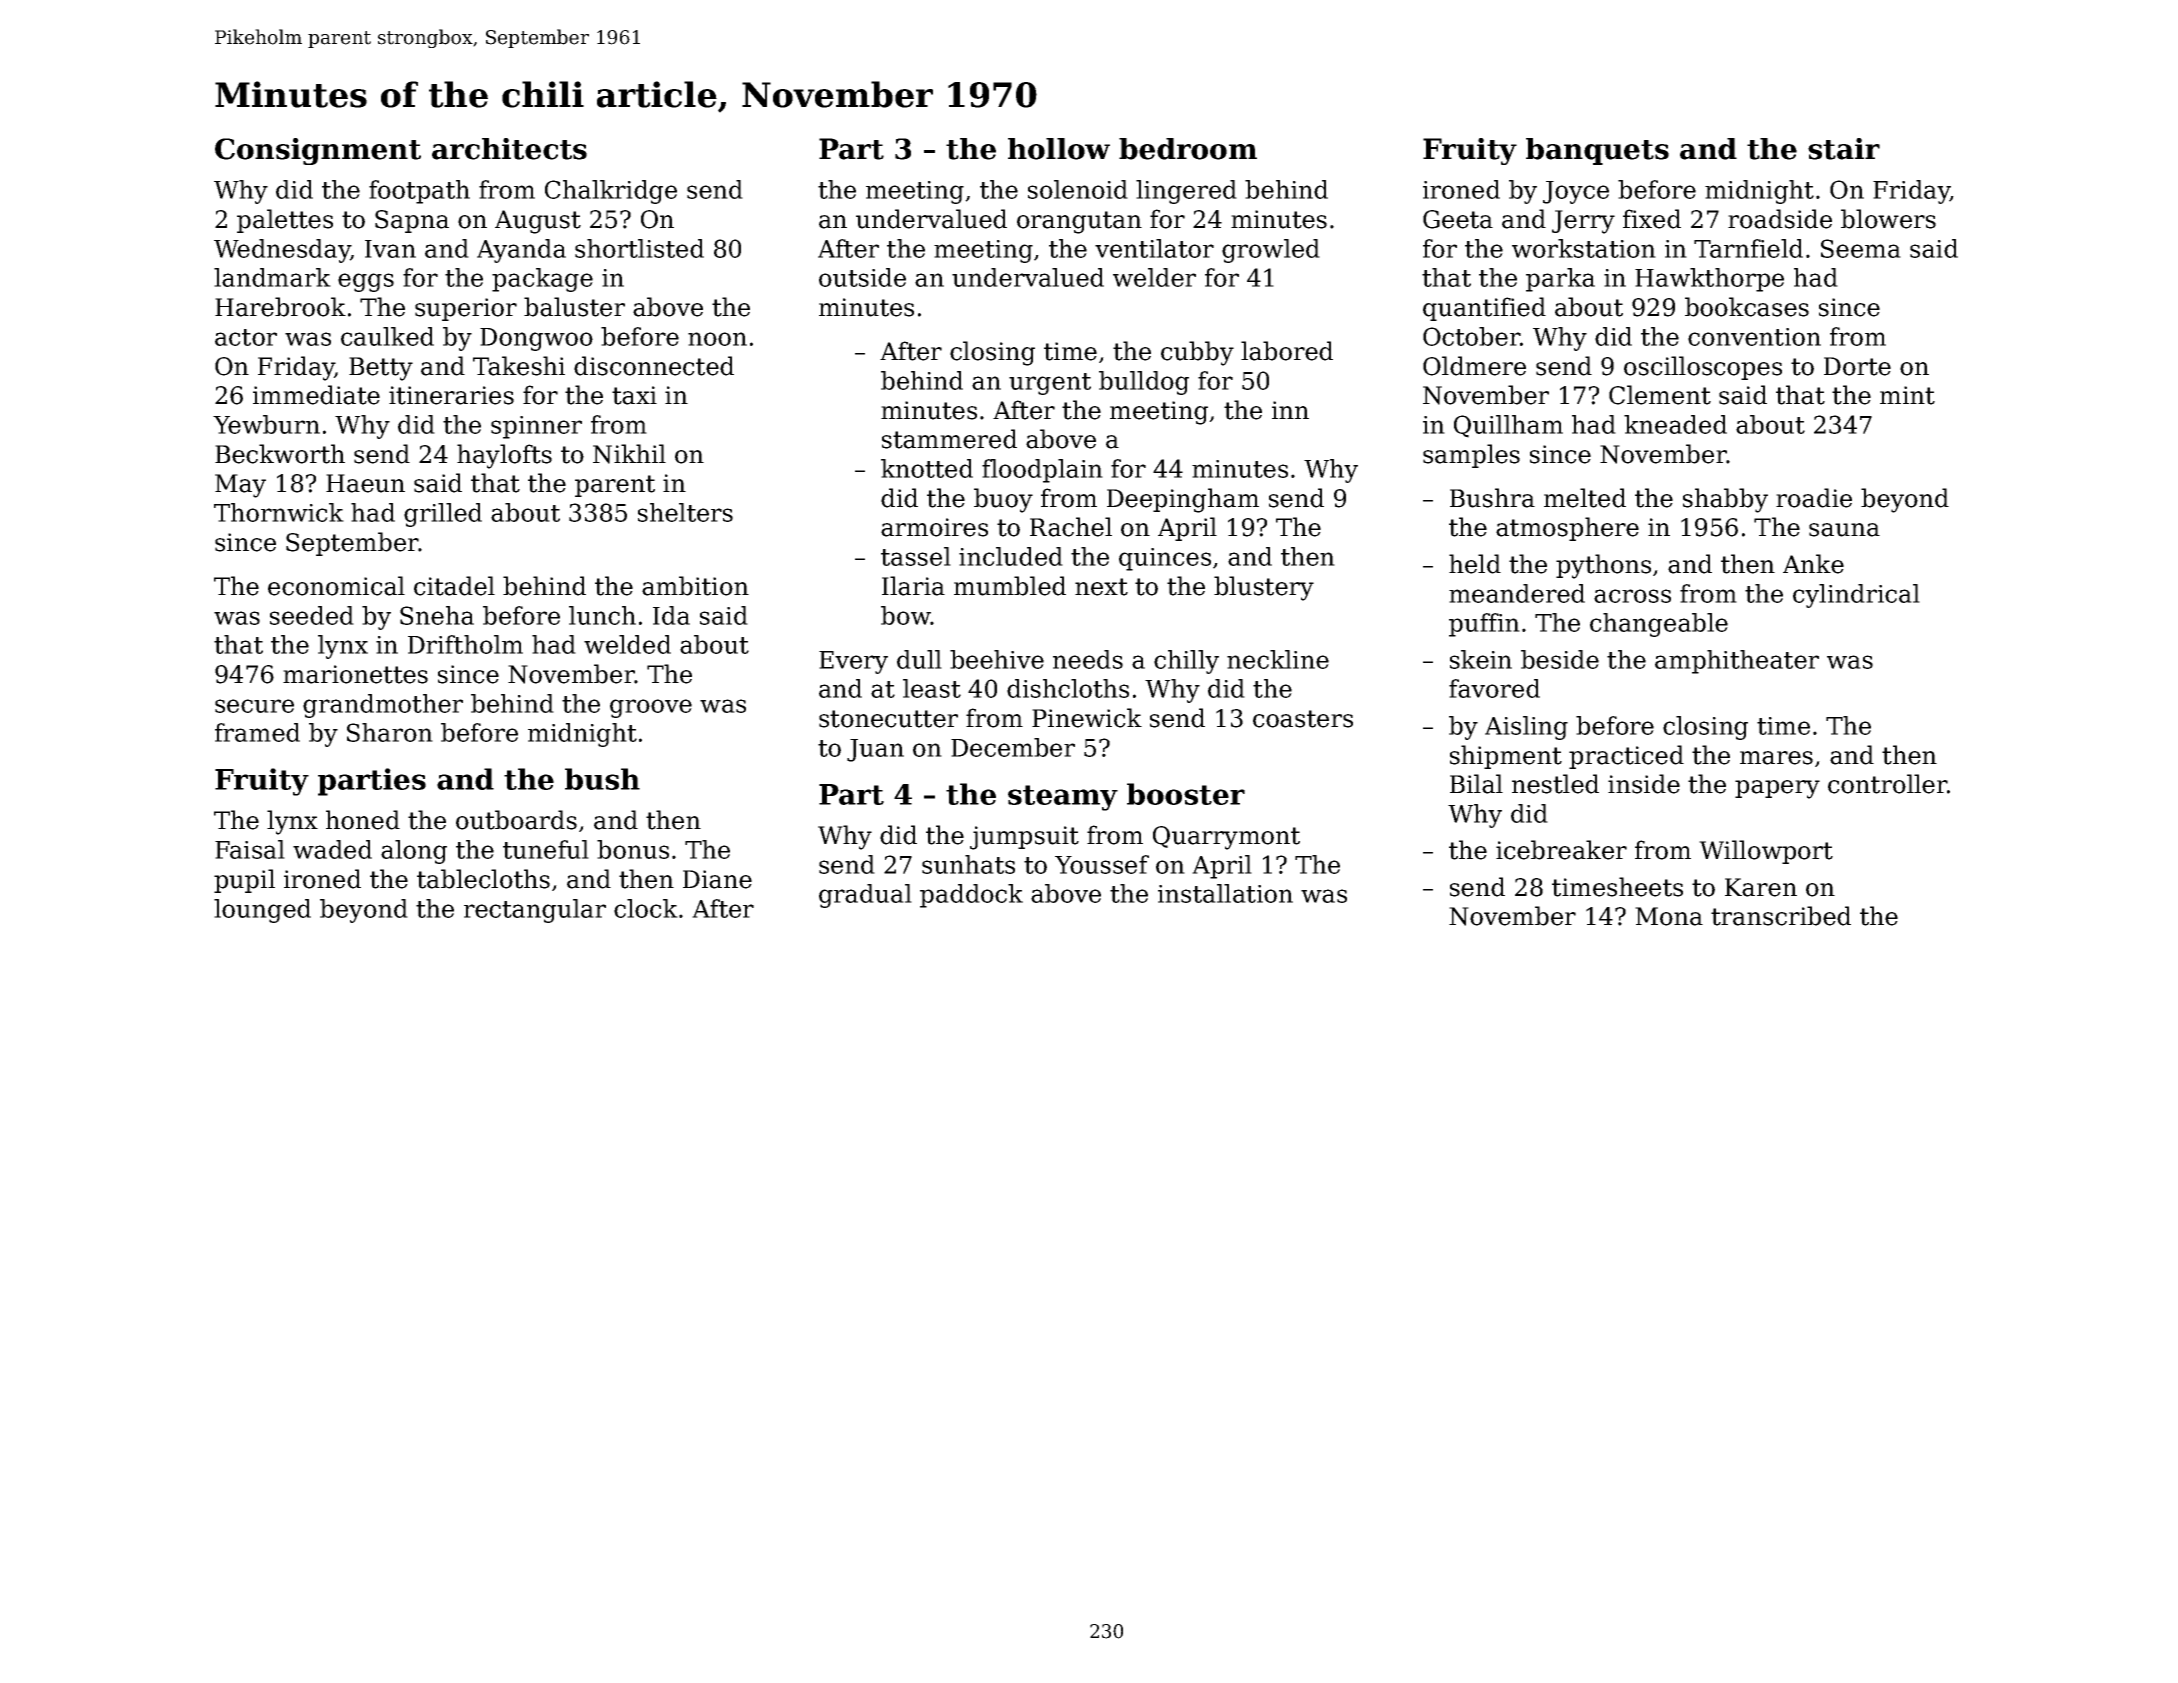  Describe the element at coordinates (1186, 192) in the document. I see `lingered` at that location.
